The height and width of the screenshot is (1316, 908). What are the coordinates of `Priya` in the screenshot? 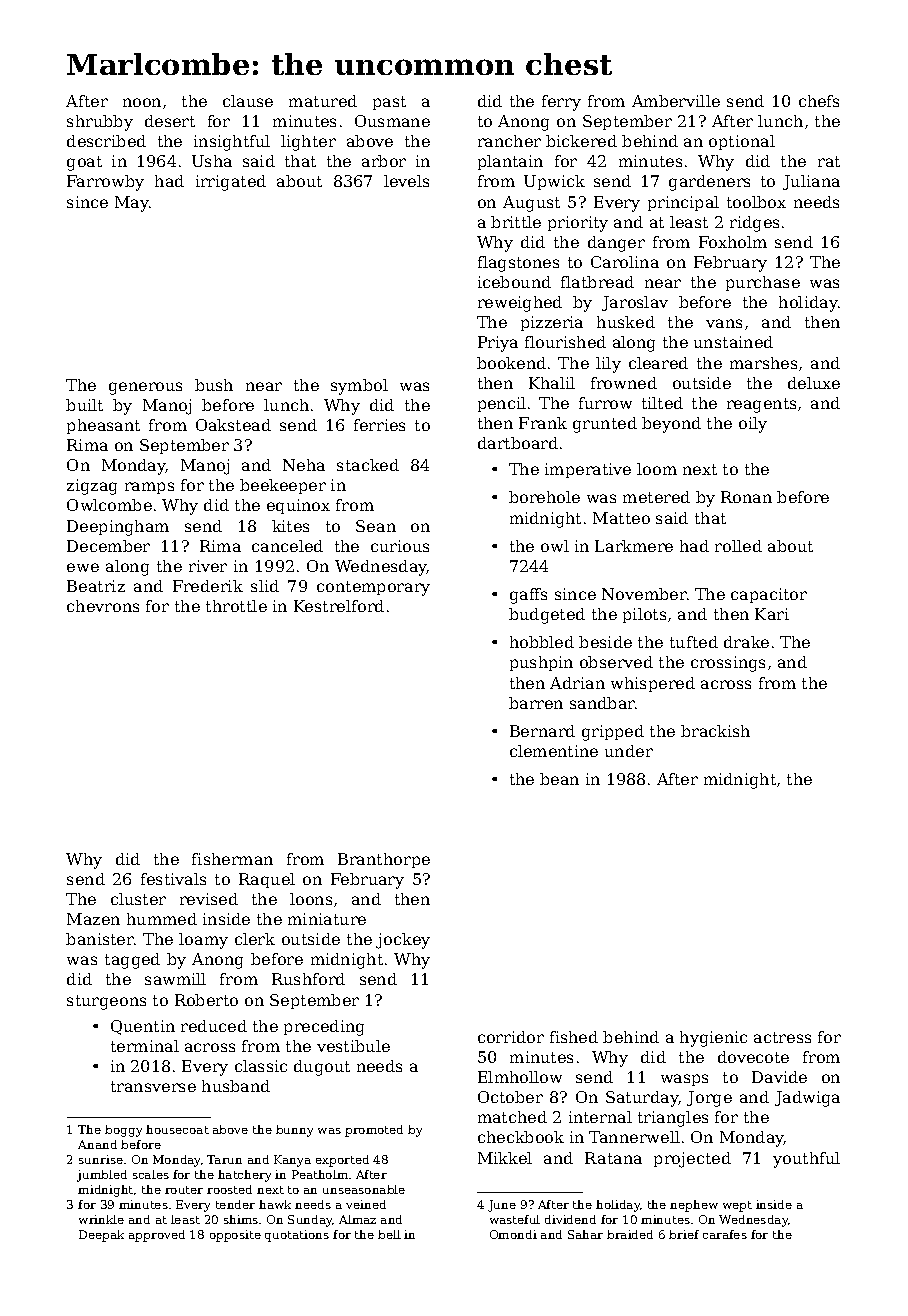 It's located at (498, 344).
